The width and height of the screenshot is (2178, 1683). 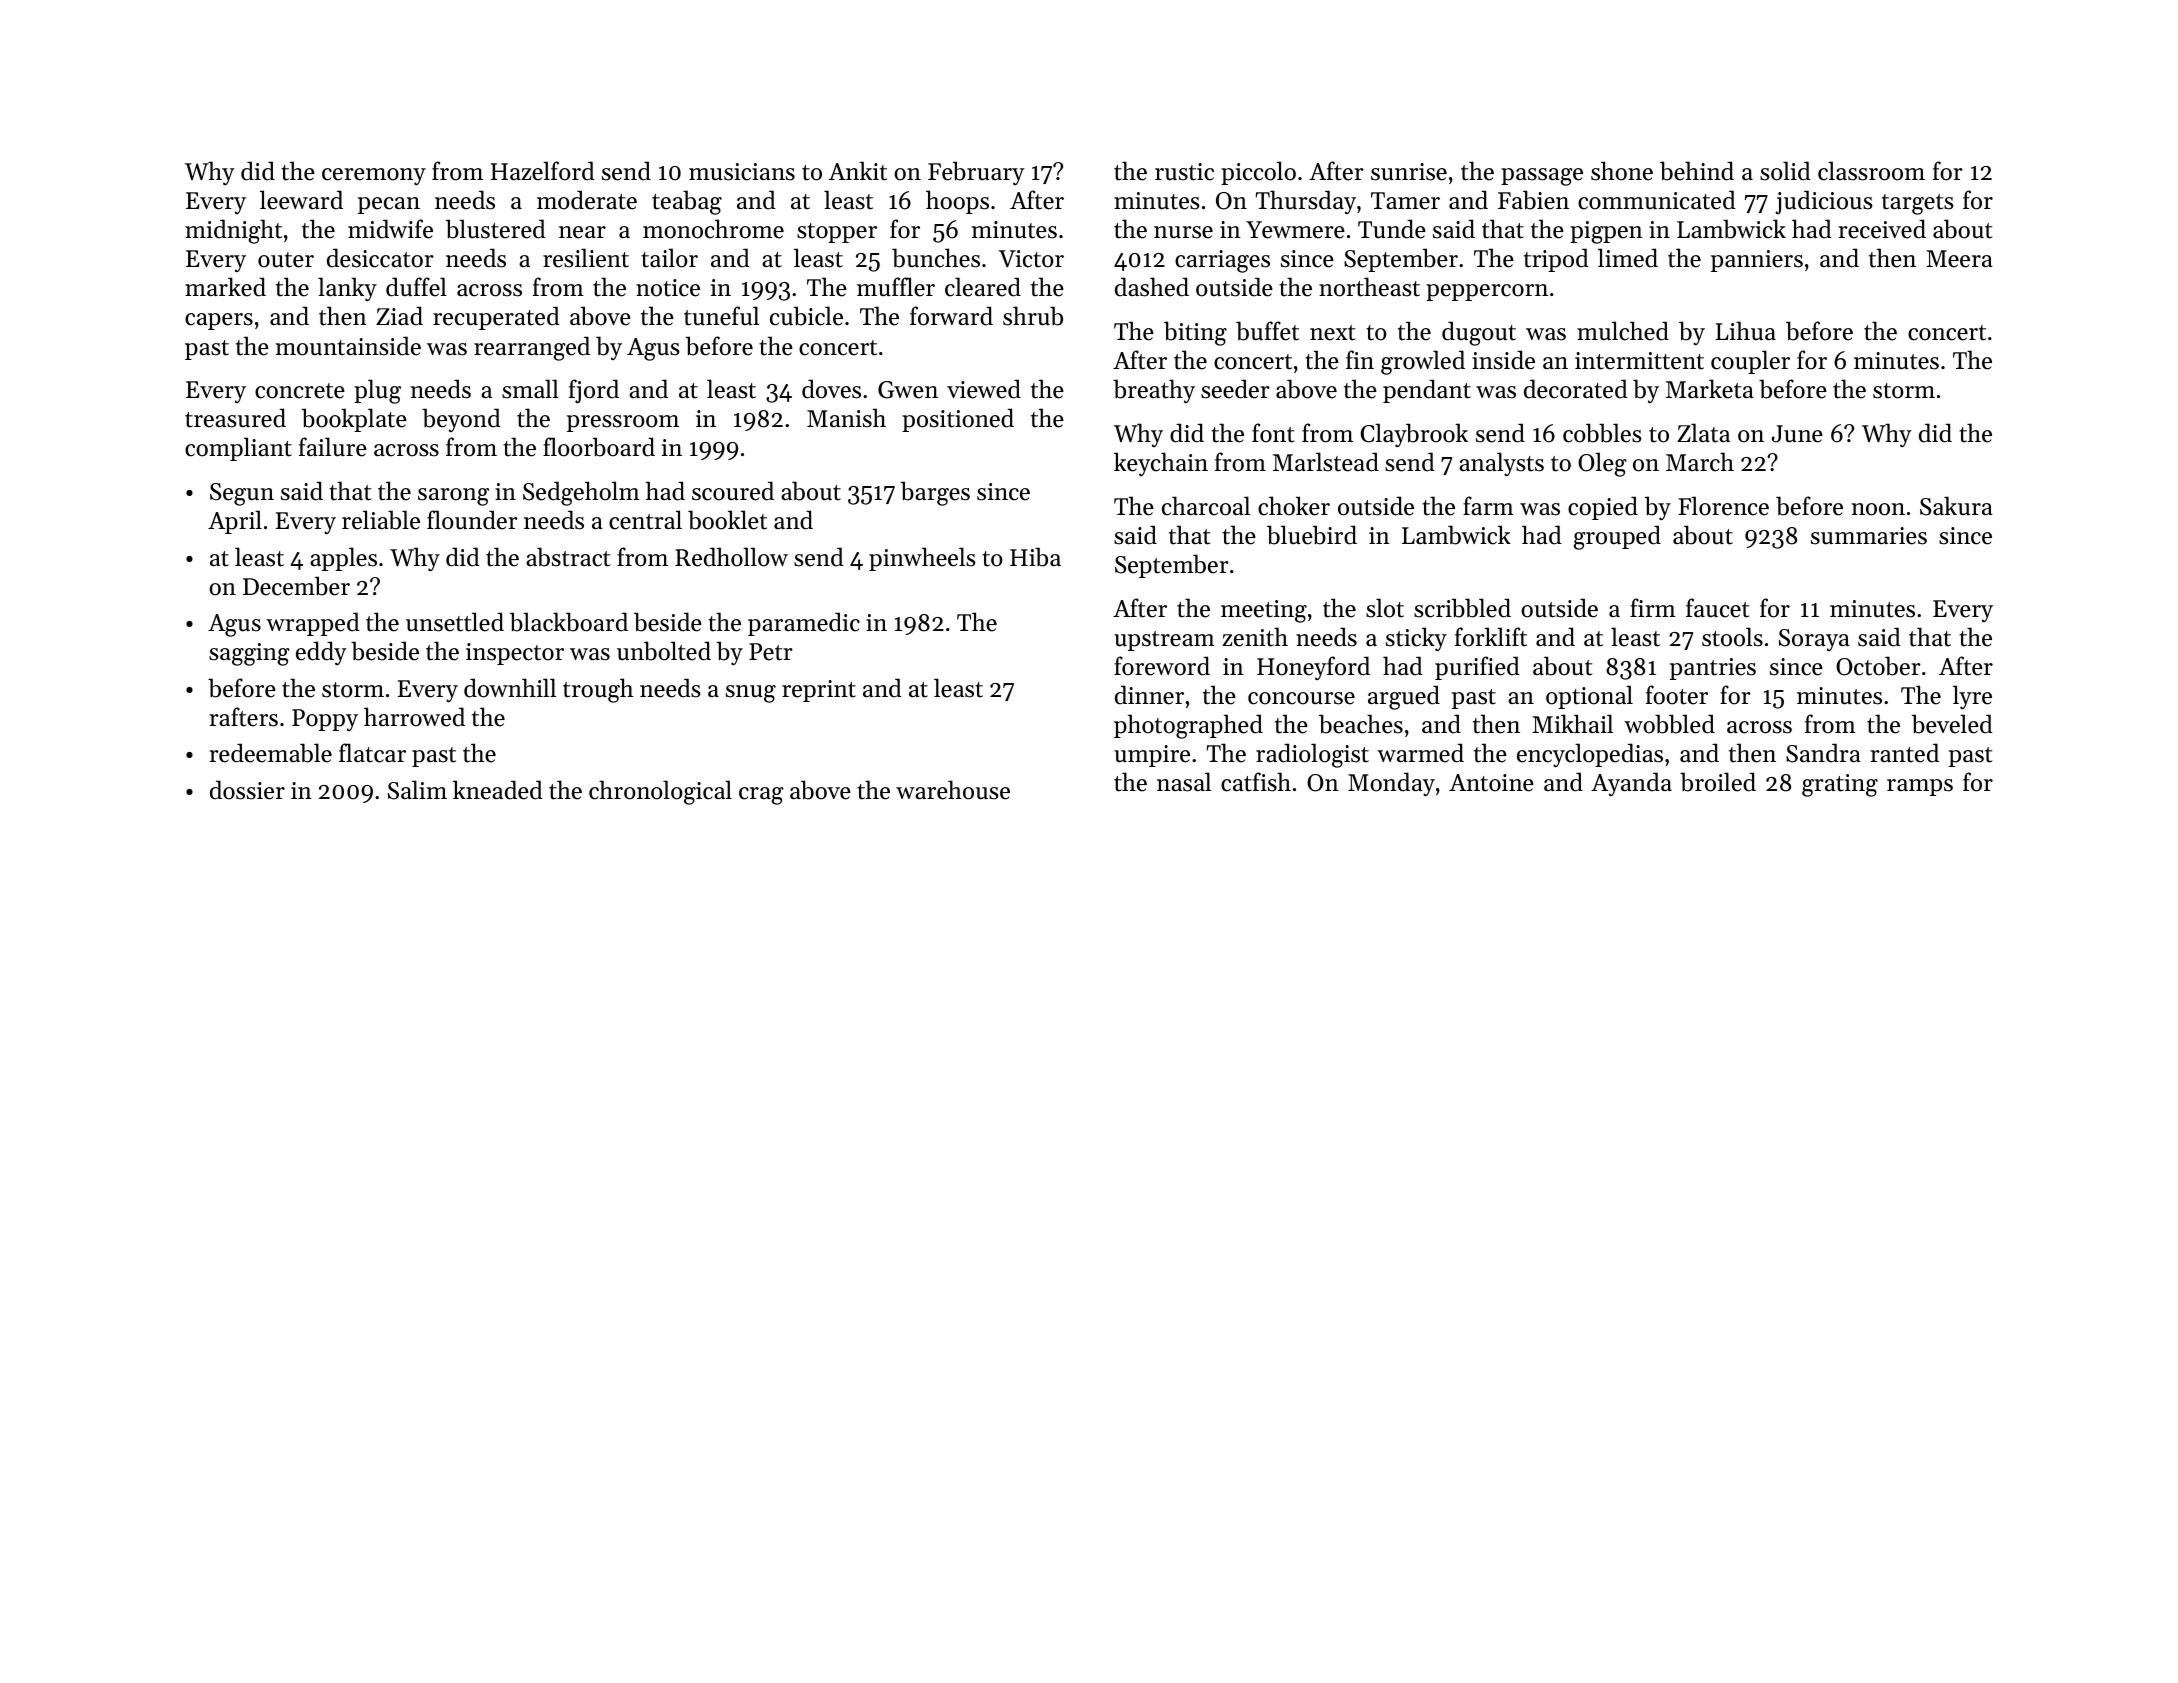 What do you see at coordinates (1152, 756) in the screenshot?
I see `umpire` at bounding box center [1152, 756].
